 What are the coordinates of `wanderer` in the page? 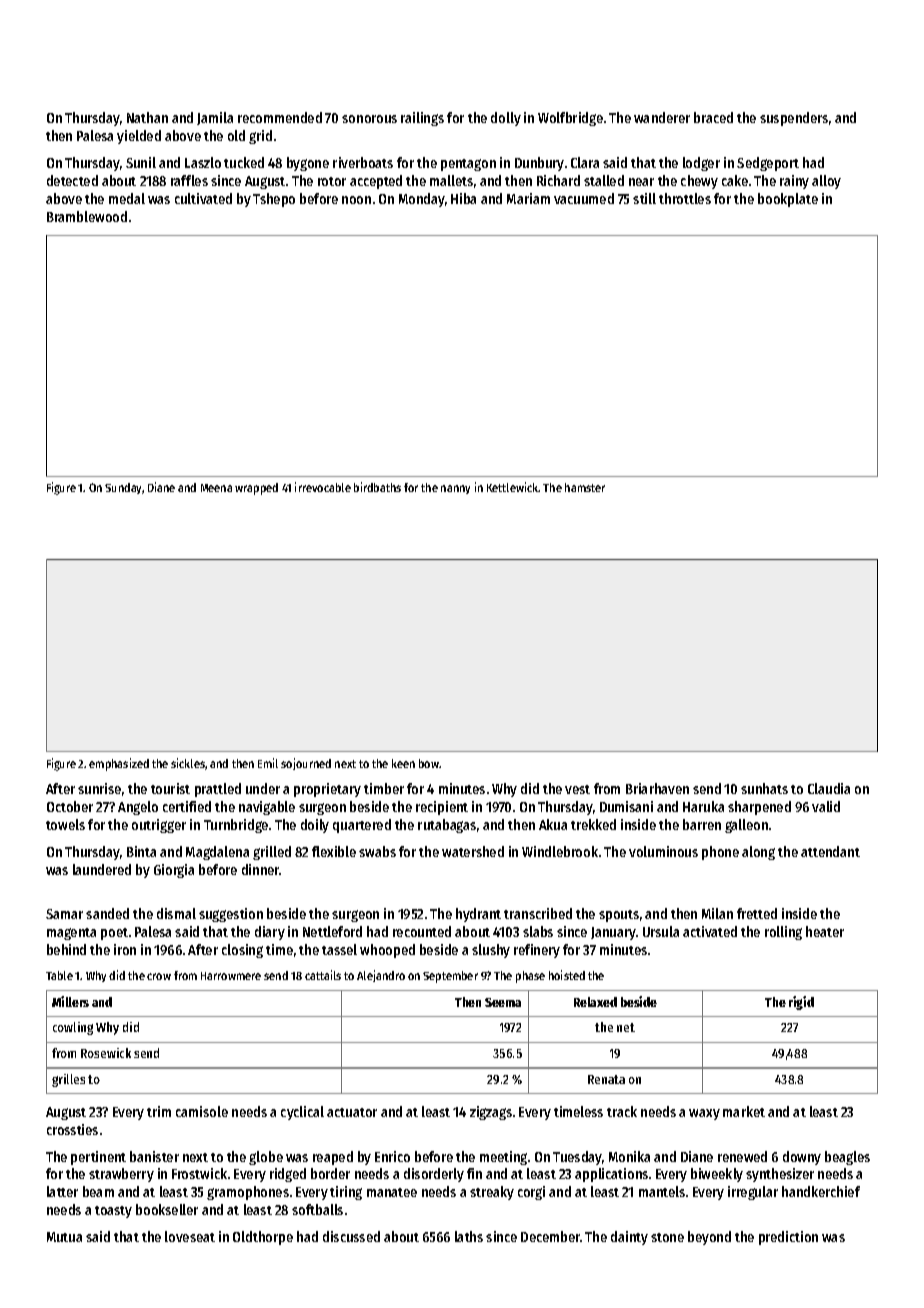 It's located at (662, 117).
